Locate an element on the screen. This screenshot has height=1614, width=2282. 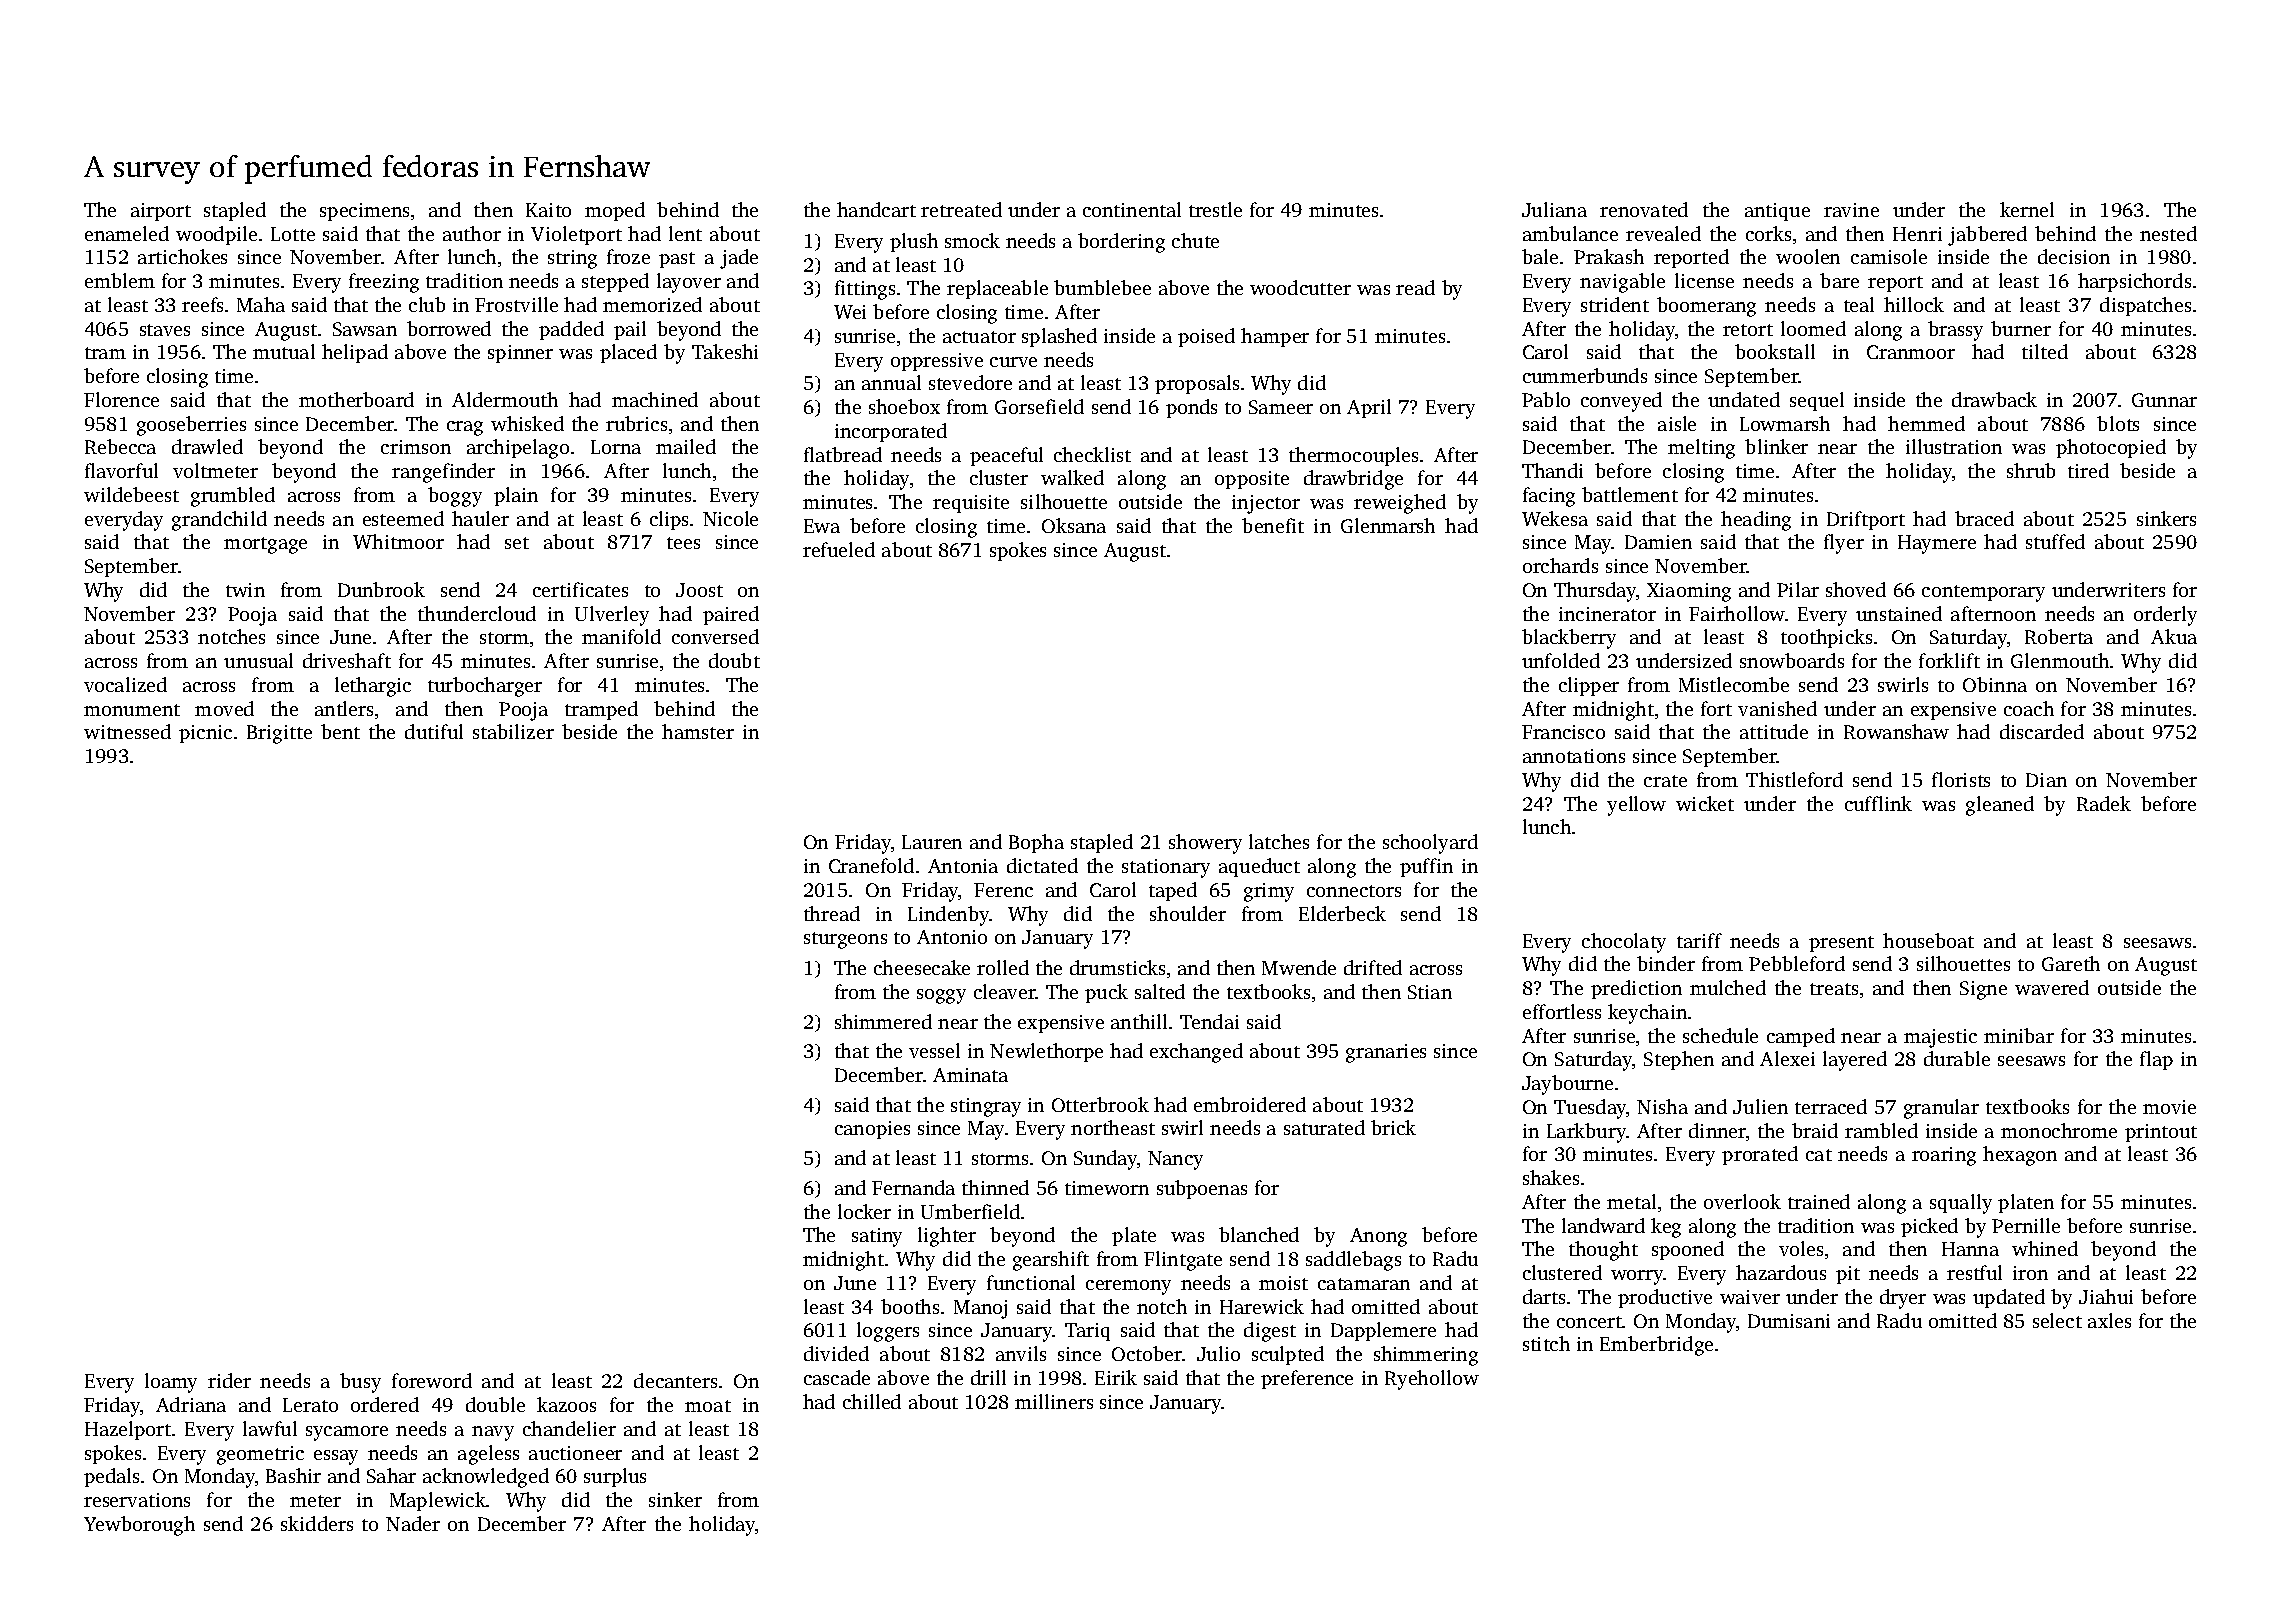
Francisco is located at coordinates (1563, 732).
